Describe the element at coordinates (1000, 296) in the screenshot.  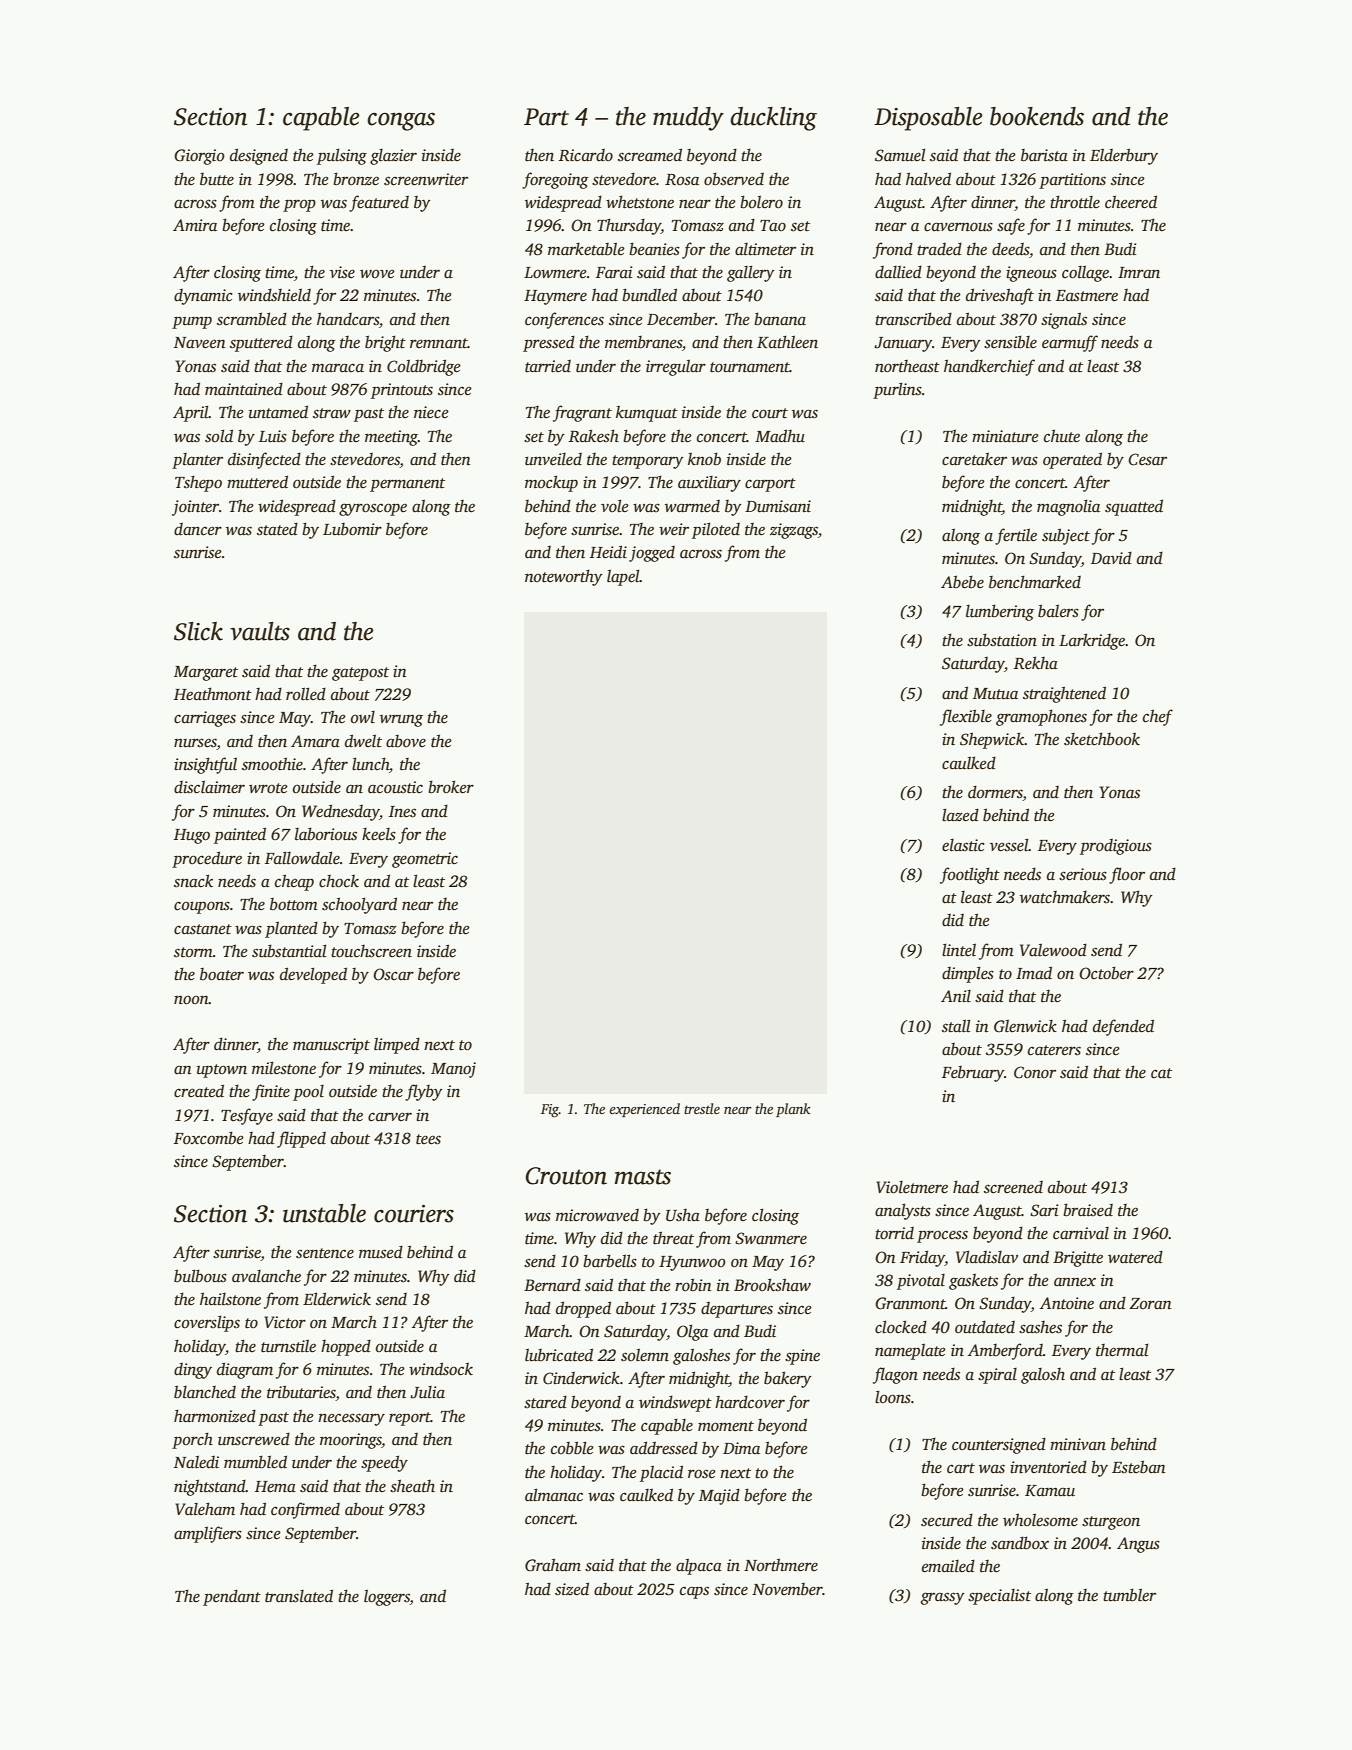
I see `driveshaft` at that location.
